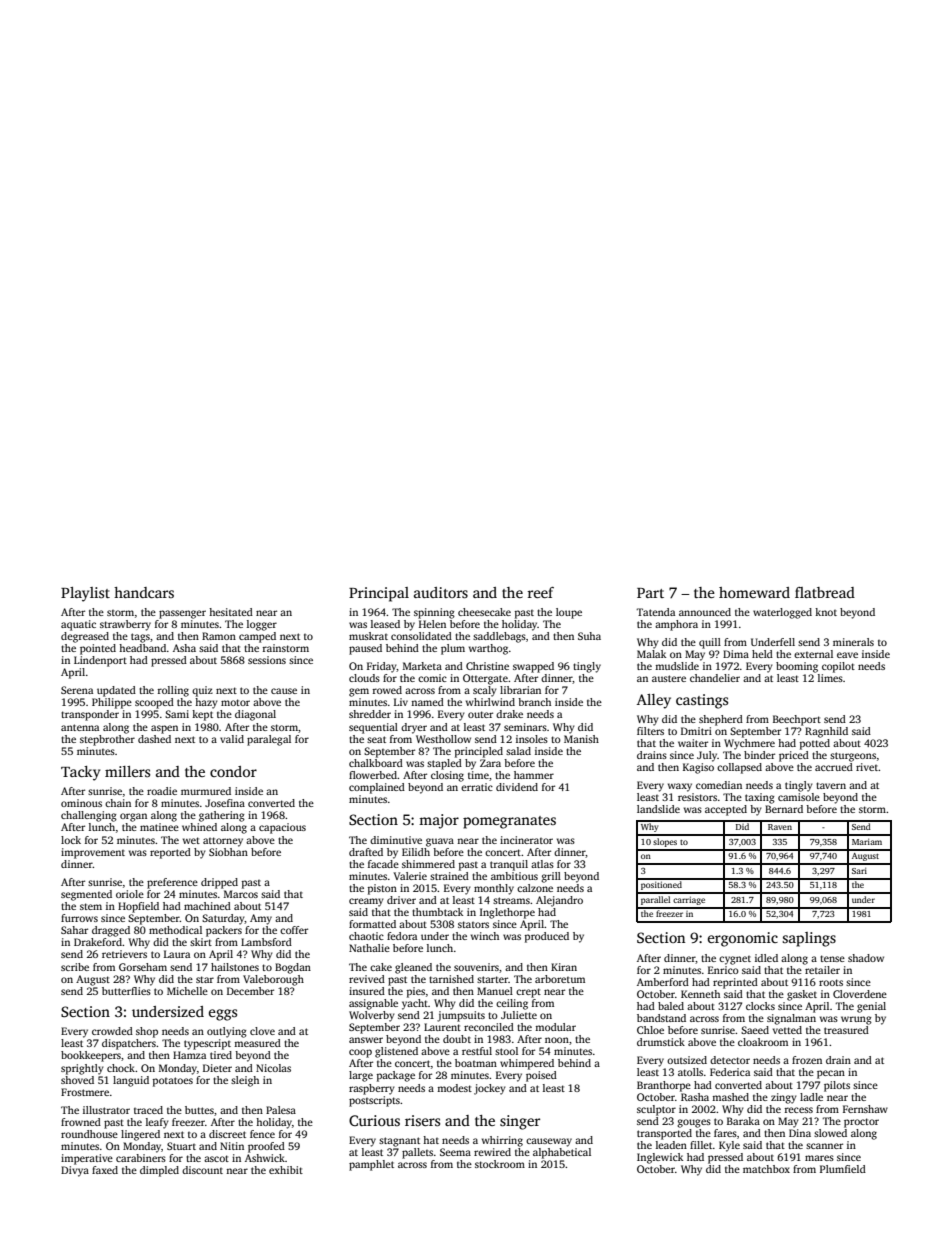 The width and height of the screenshot is (952, 1233). I want to click on Playlist, so click(85, 594).
